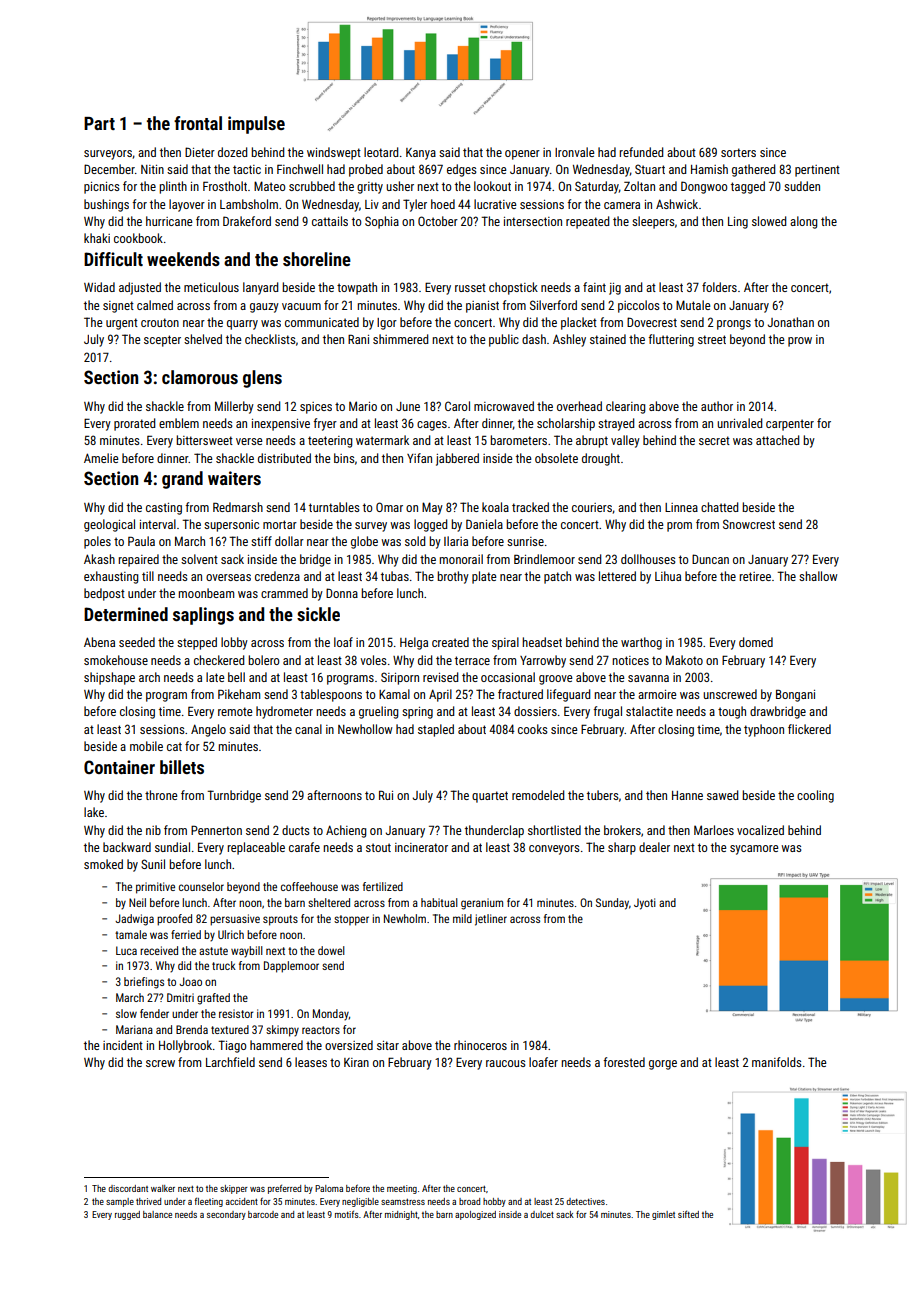  What do you see at coordinates (754, 850) in the document?
I see `sycamore` at bounding box center [754, 850].
